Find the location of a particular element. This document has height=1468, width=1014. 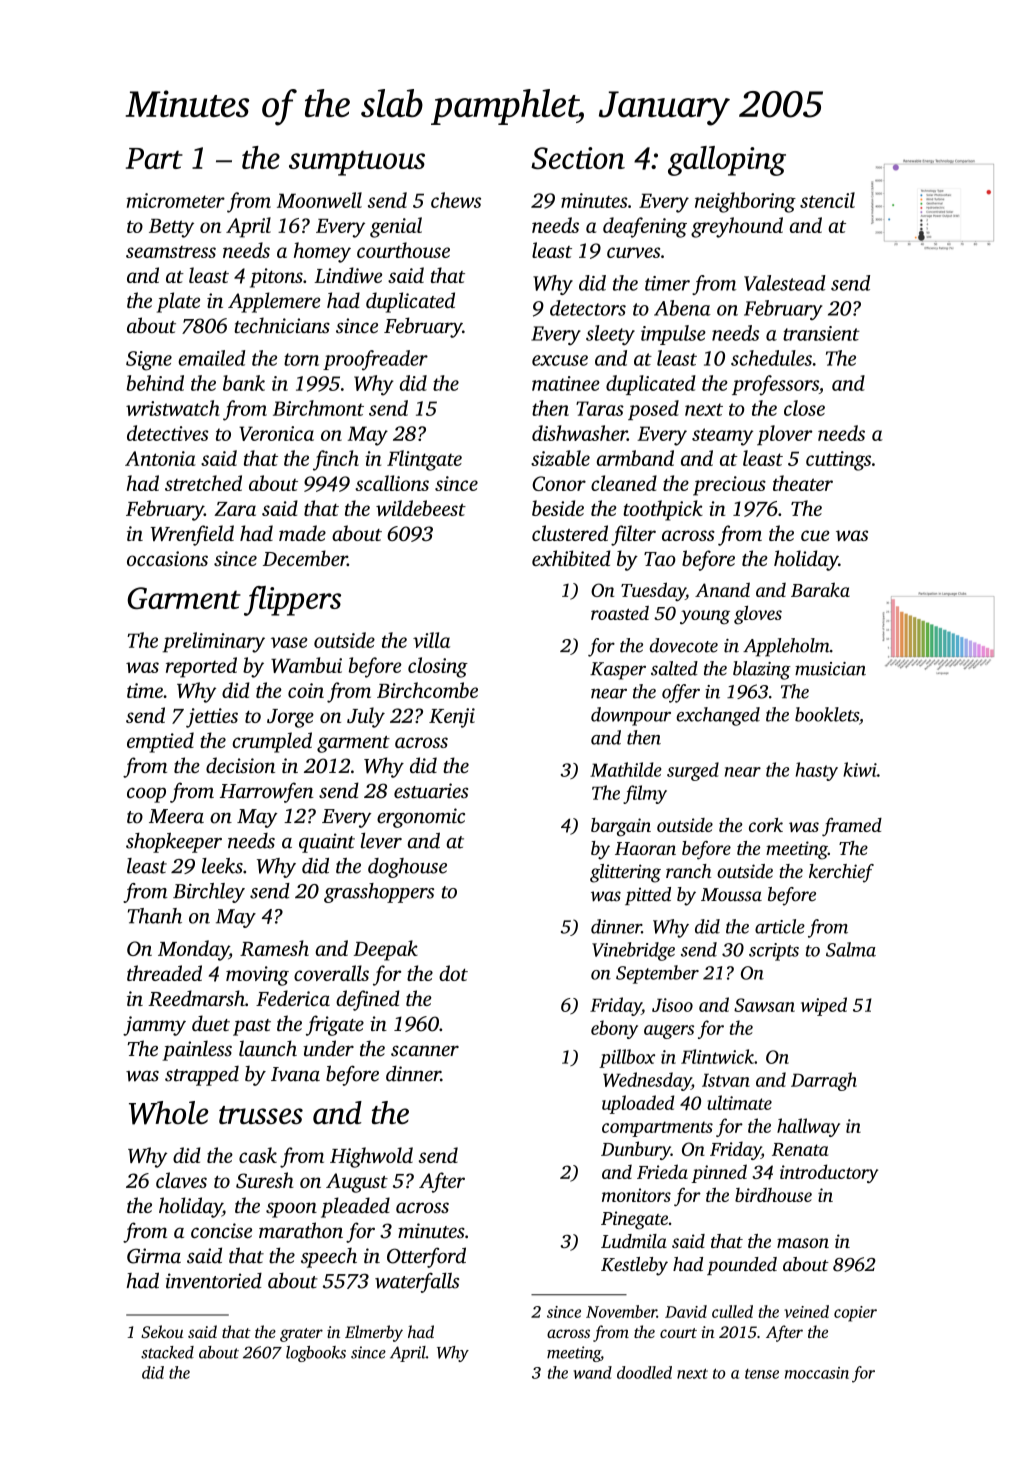

bank is located at coordinates (244, 383).
